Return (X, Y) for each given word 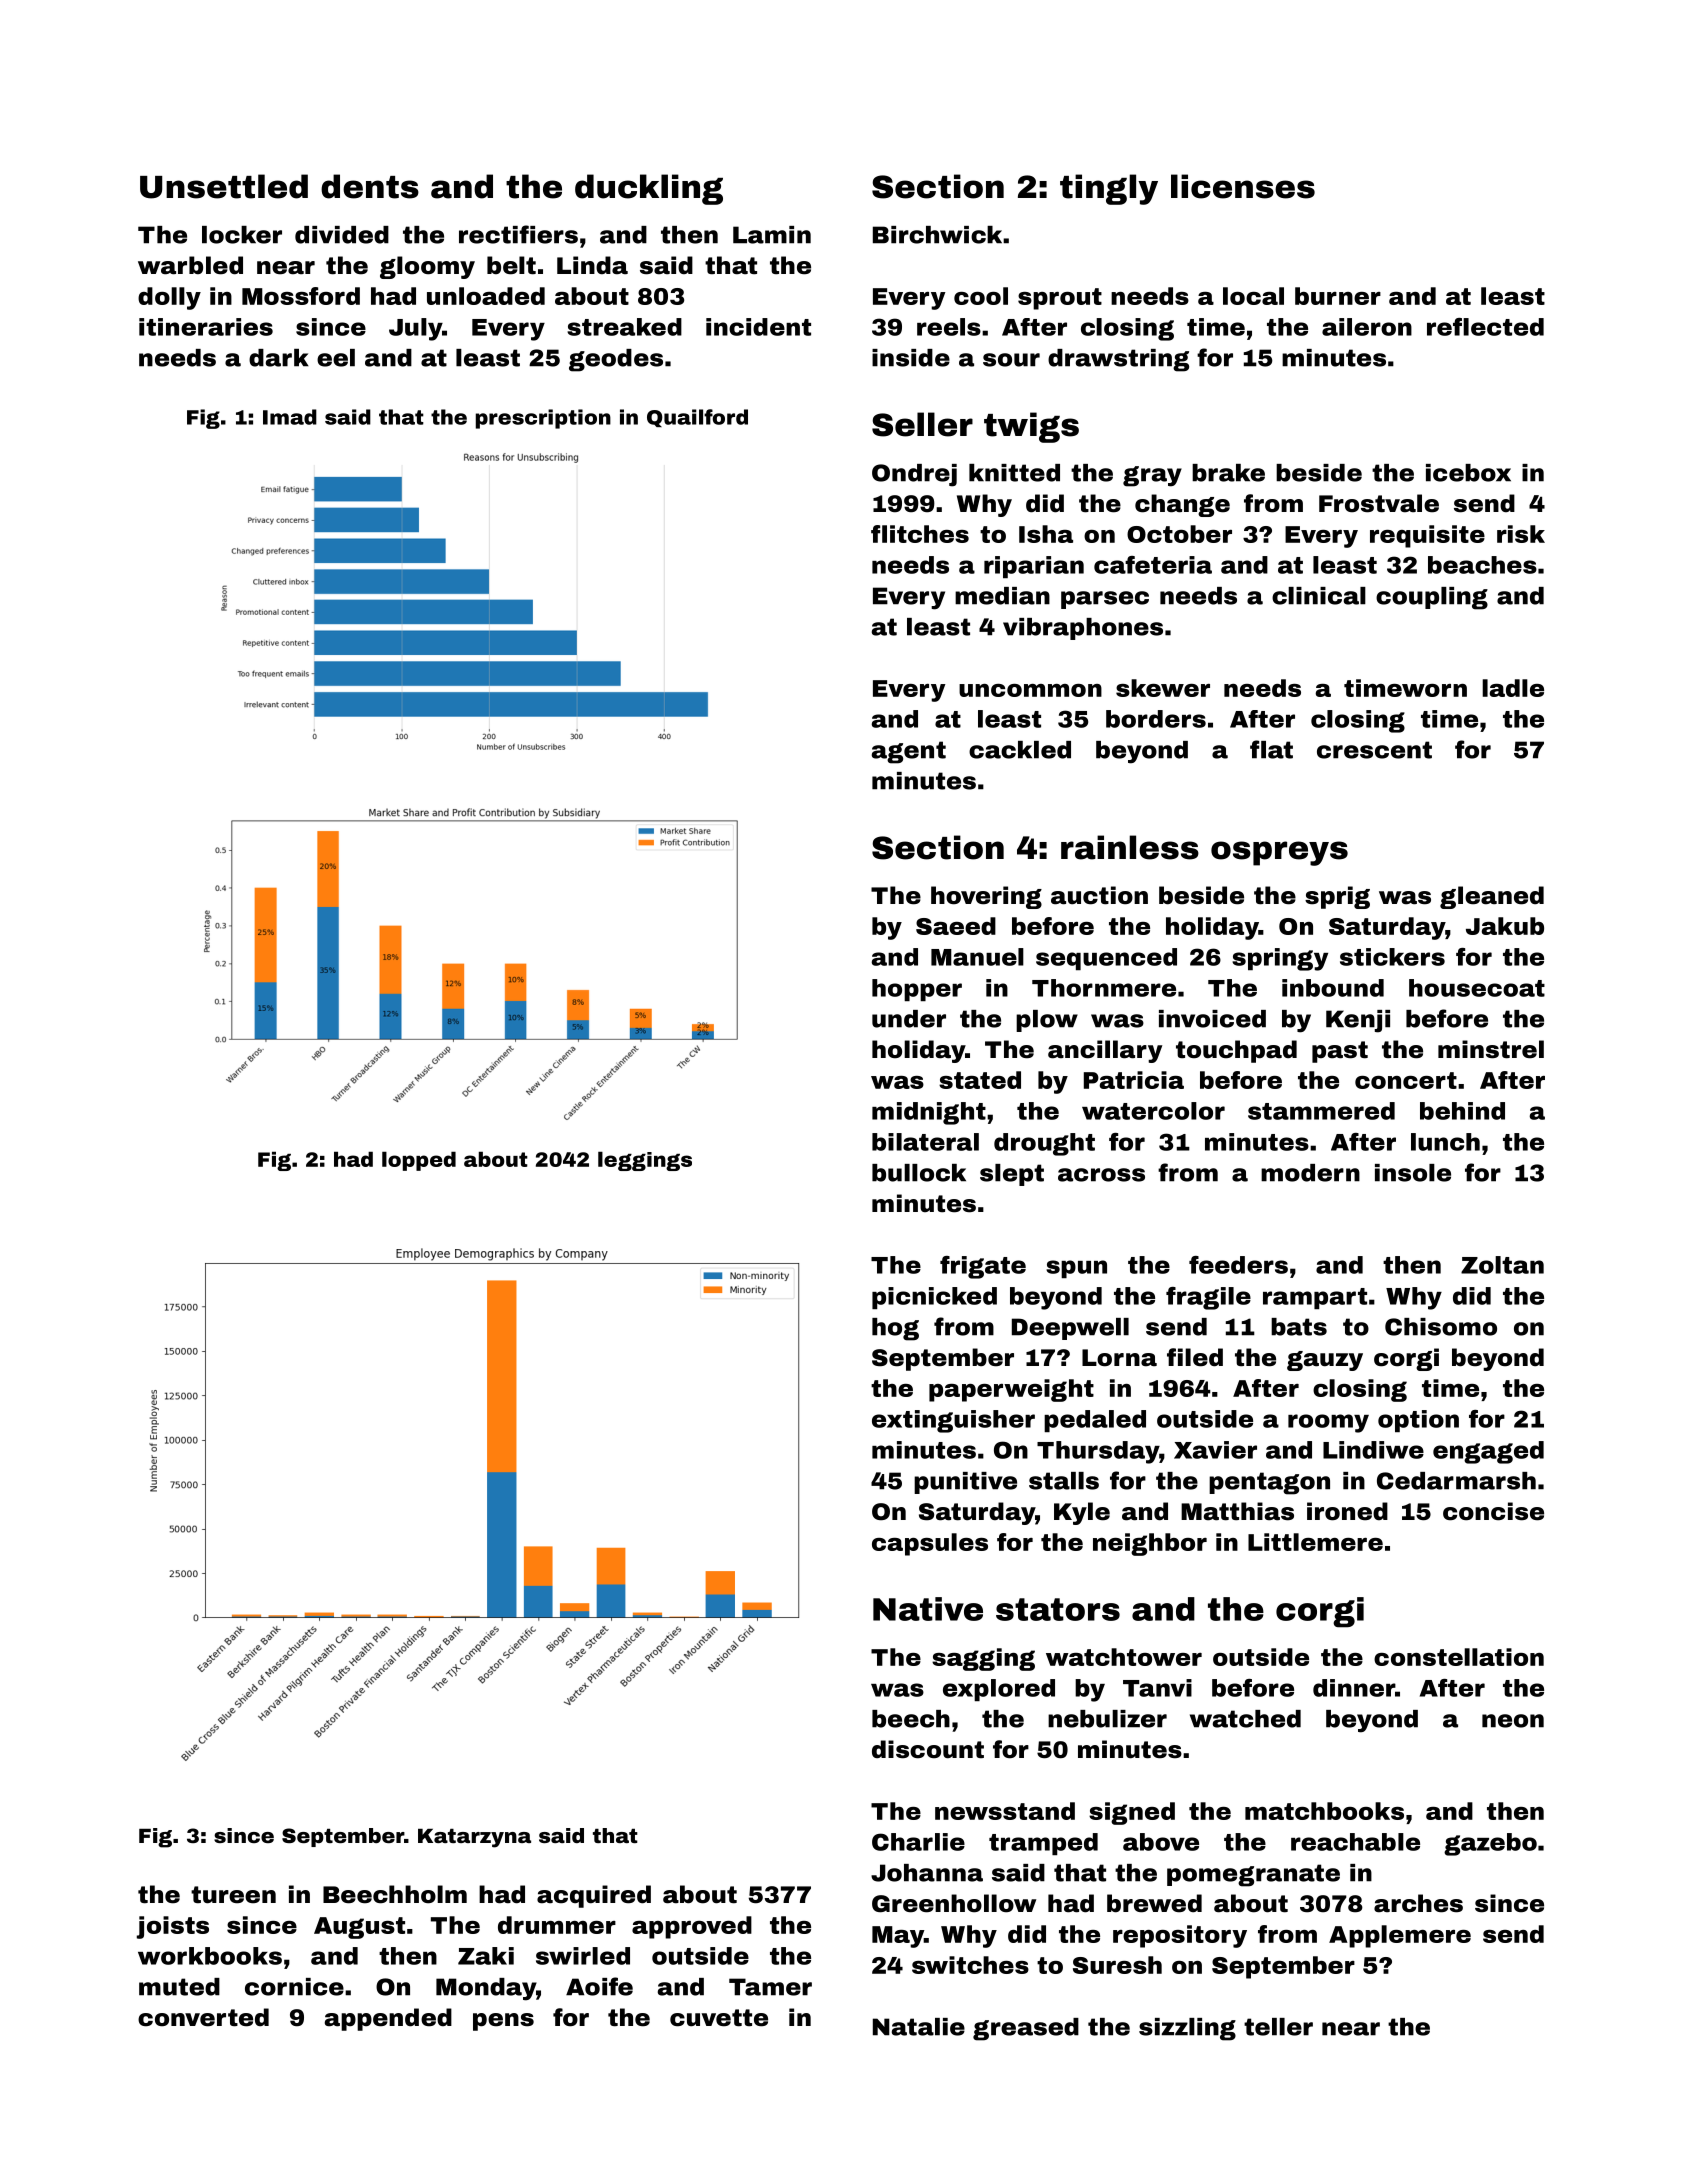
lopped (419, 1161)
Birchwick (937, 235)
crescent (1374, 750)
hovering (986, 897)
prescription (543, 419)
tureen (233, 1895)
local (1253, 296)
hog (895, 1329)
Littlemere (1315, 1542)
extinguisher (953, 1421)
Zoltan (1502, 1265)
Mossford (301, 296)
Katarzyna (474, 1838)
